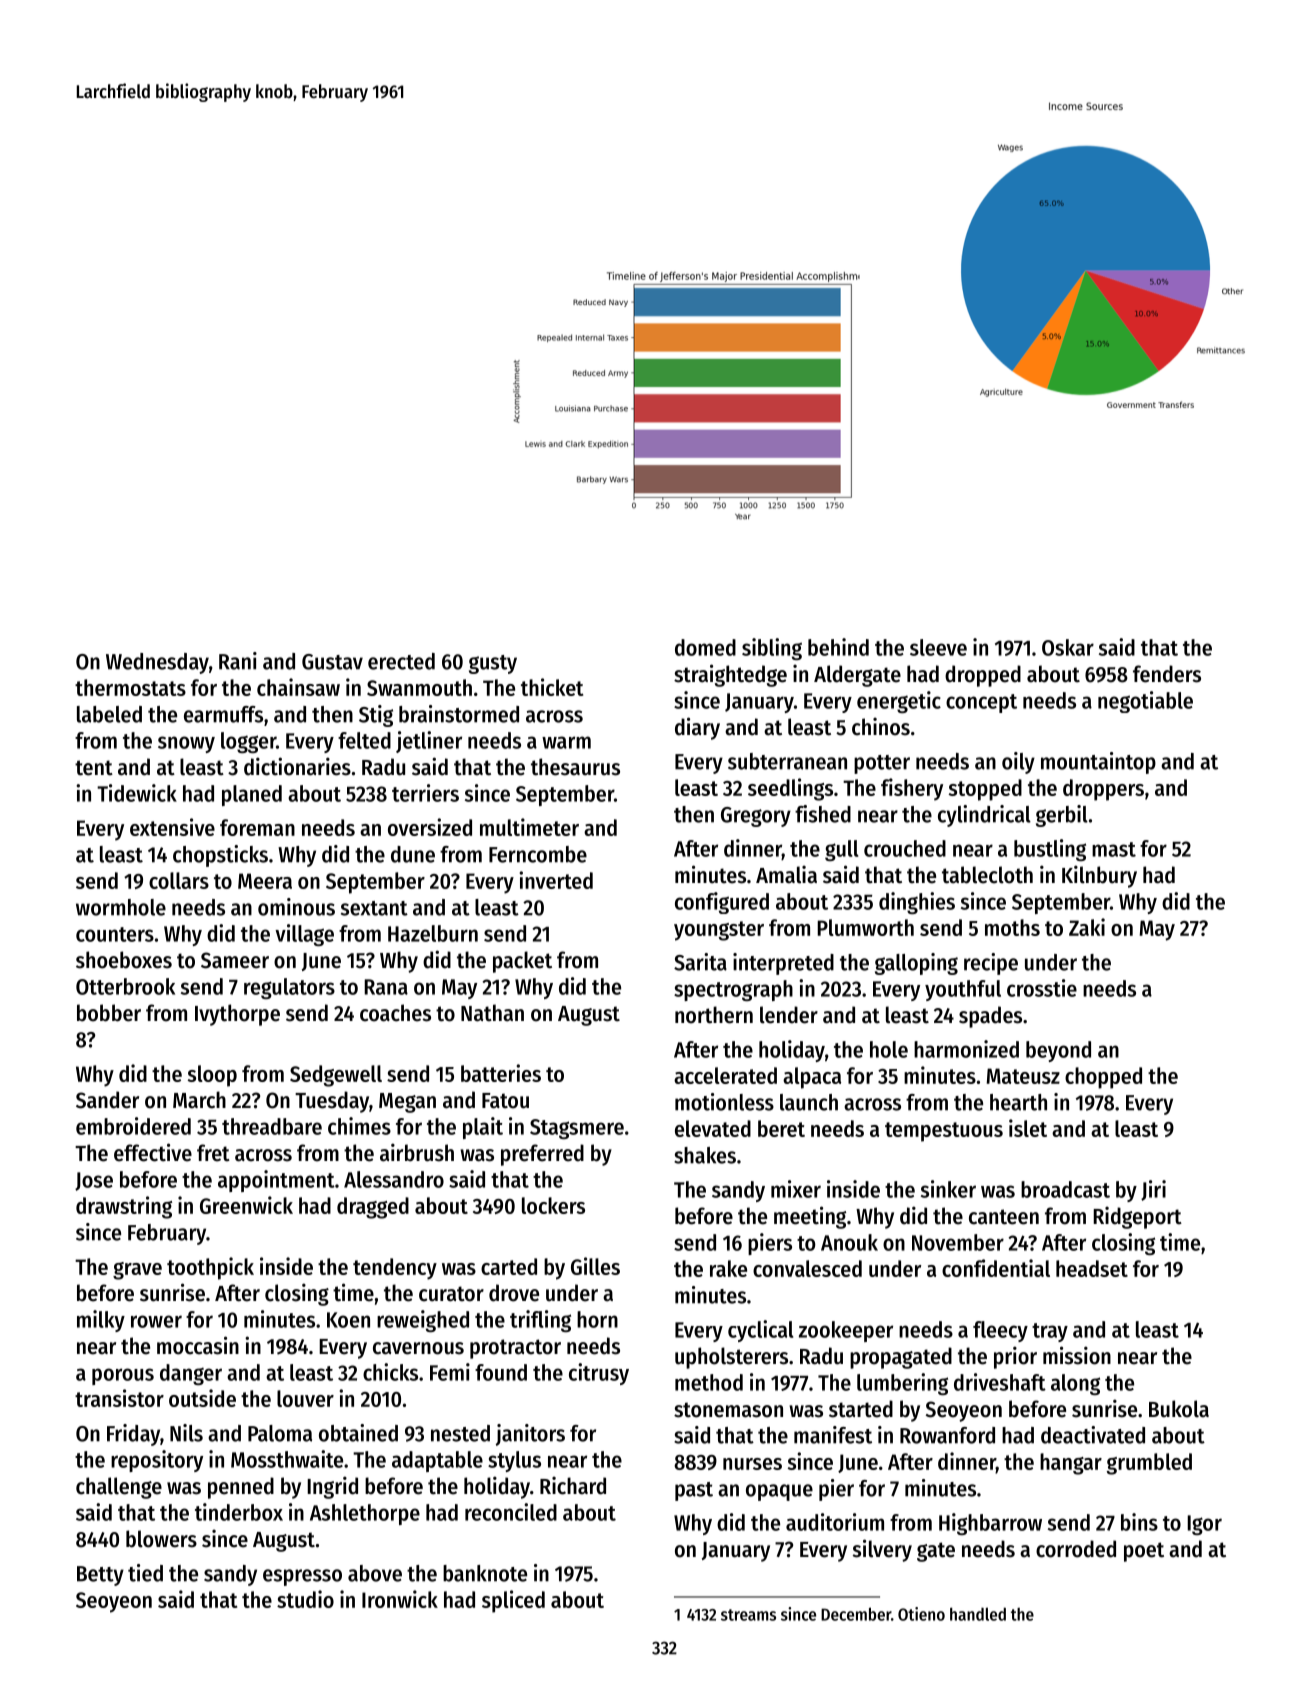 The height and width of the screenshot is (1688, 1304). I want to click on penned, so click(241, 1488).
